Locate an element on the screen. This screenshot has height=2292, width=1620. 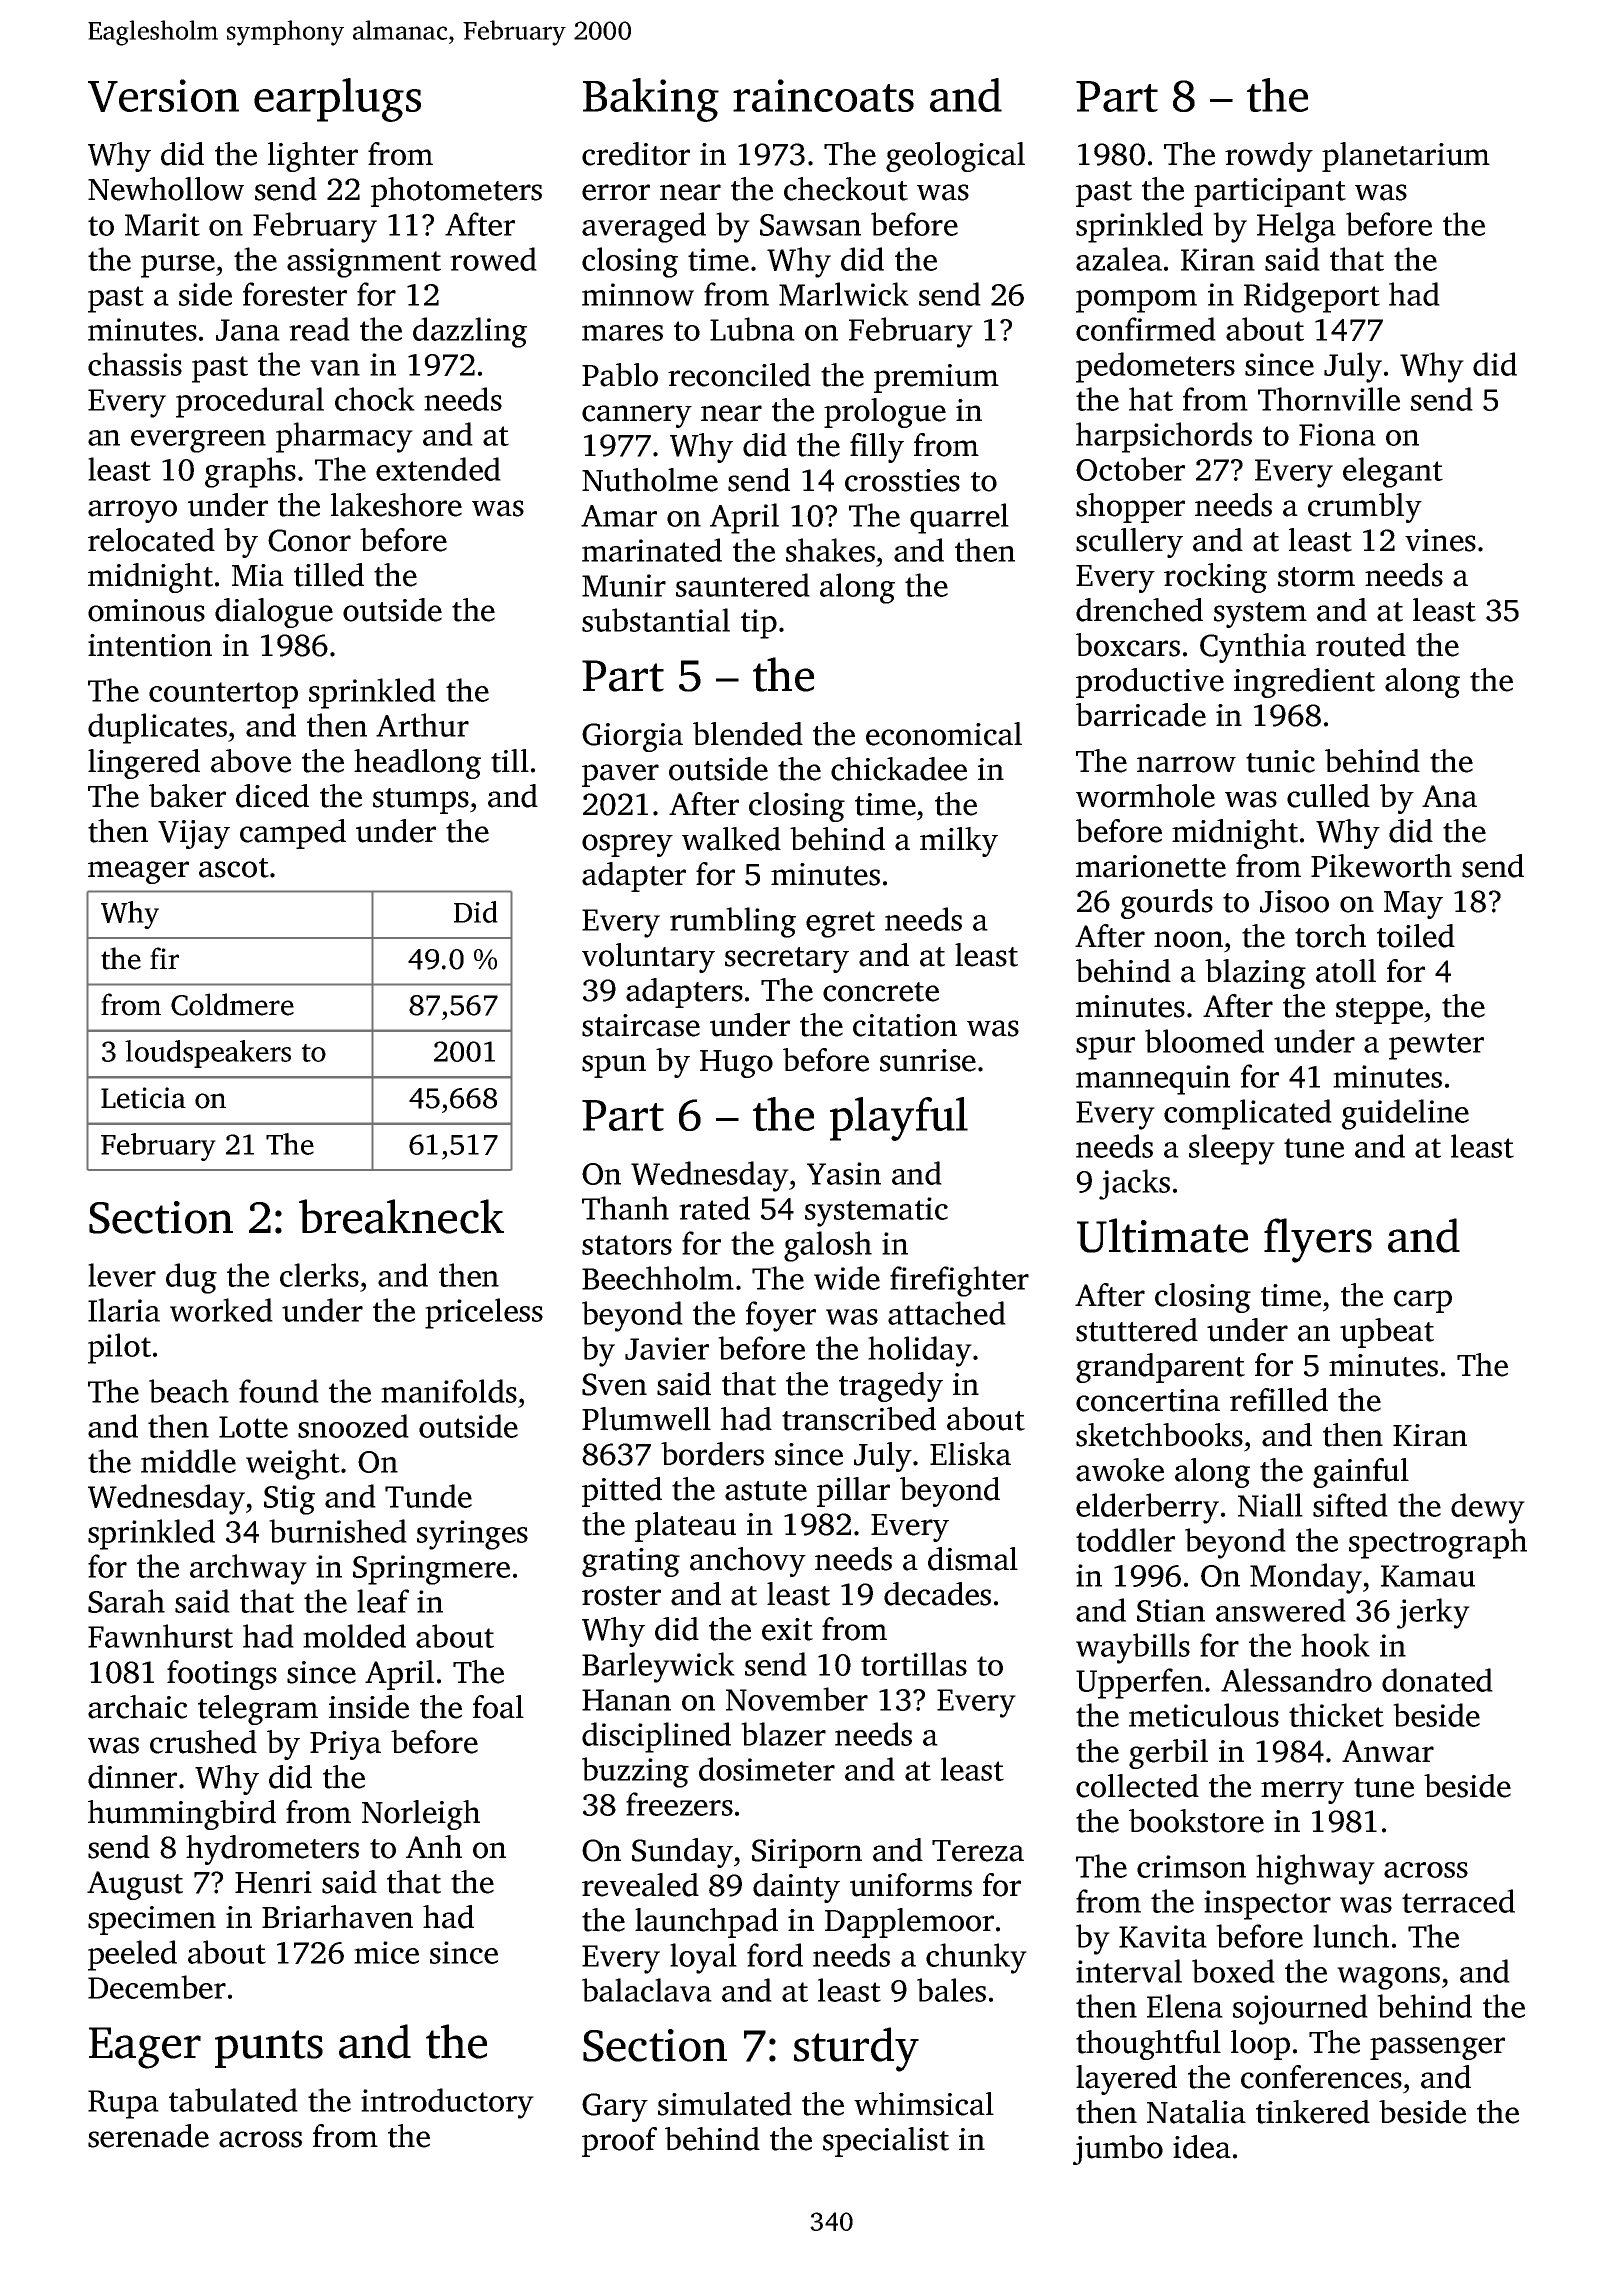
raincoats is located at coordinates (823, 95).
